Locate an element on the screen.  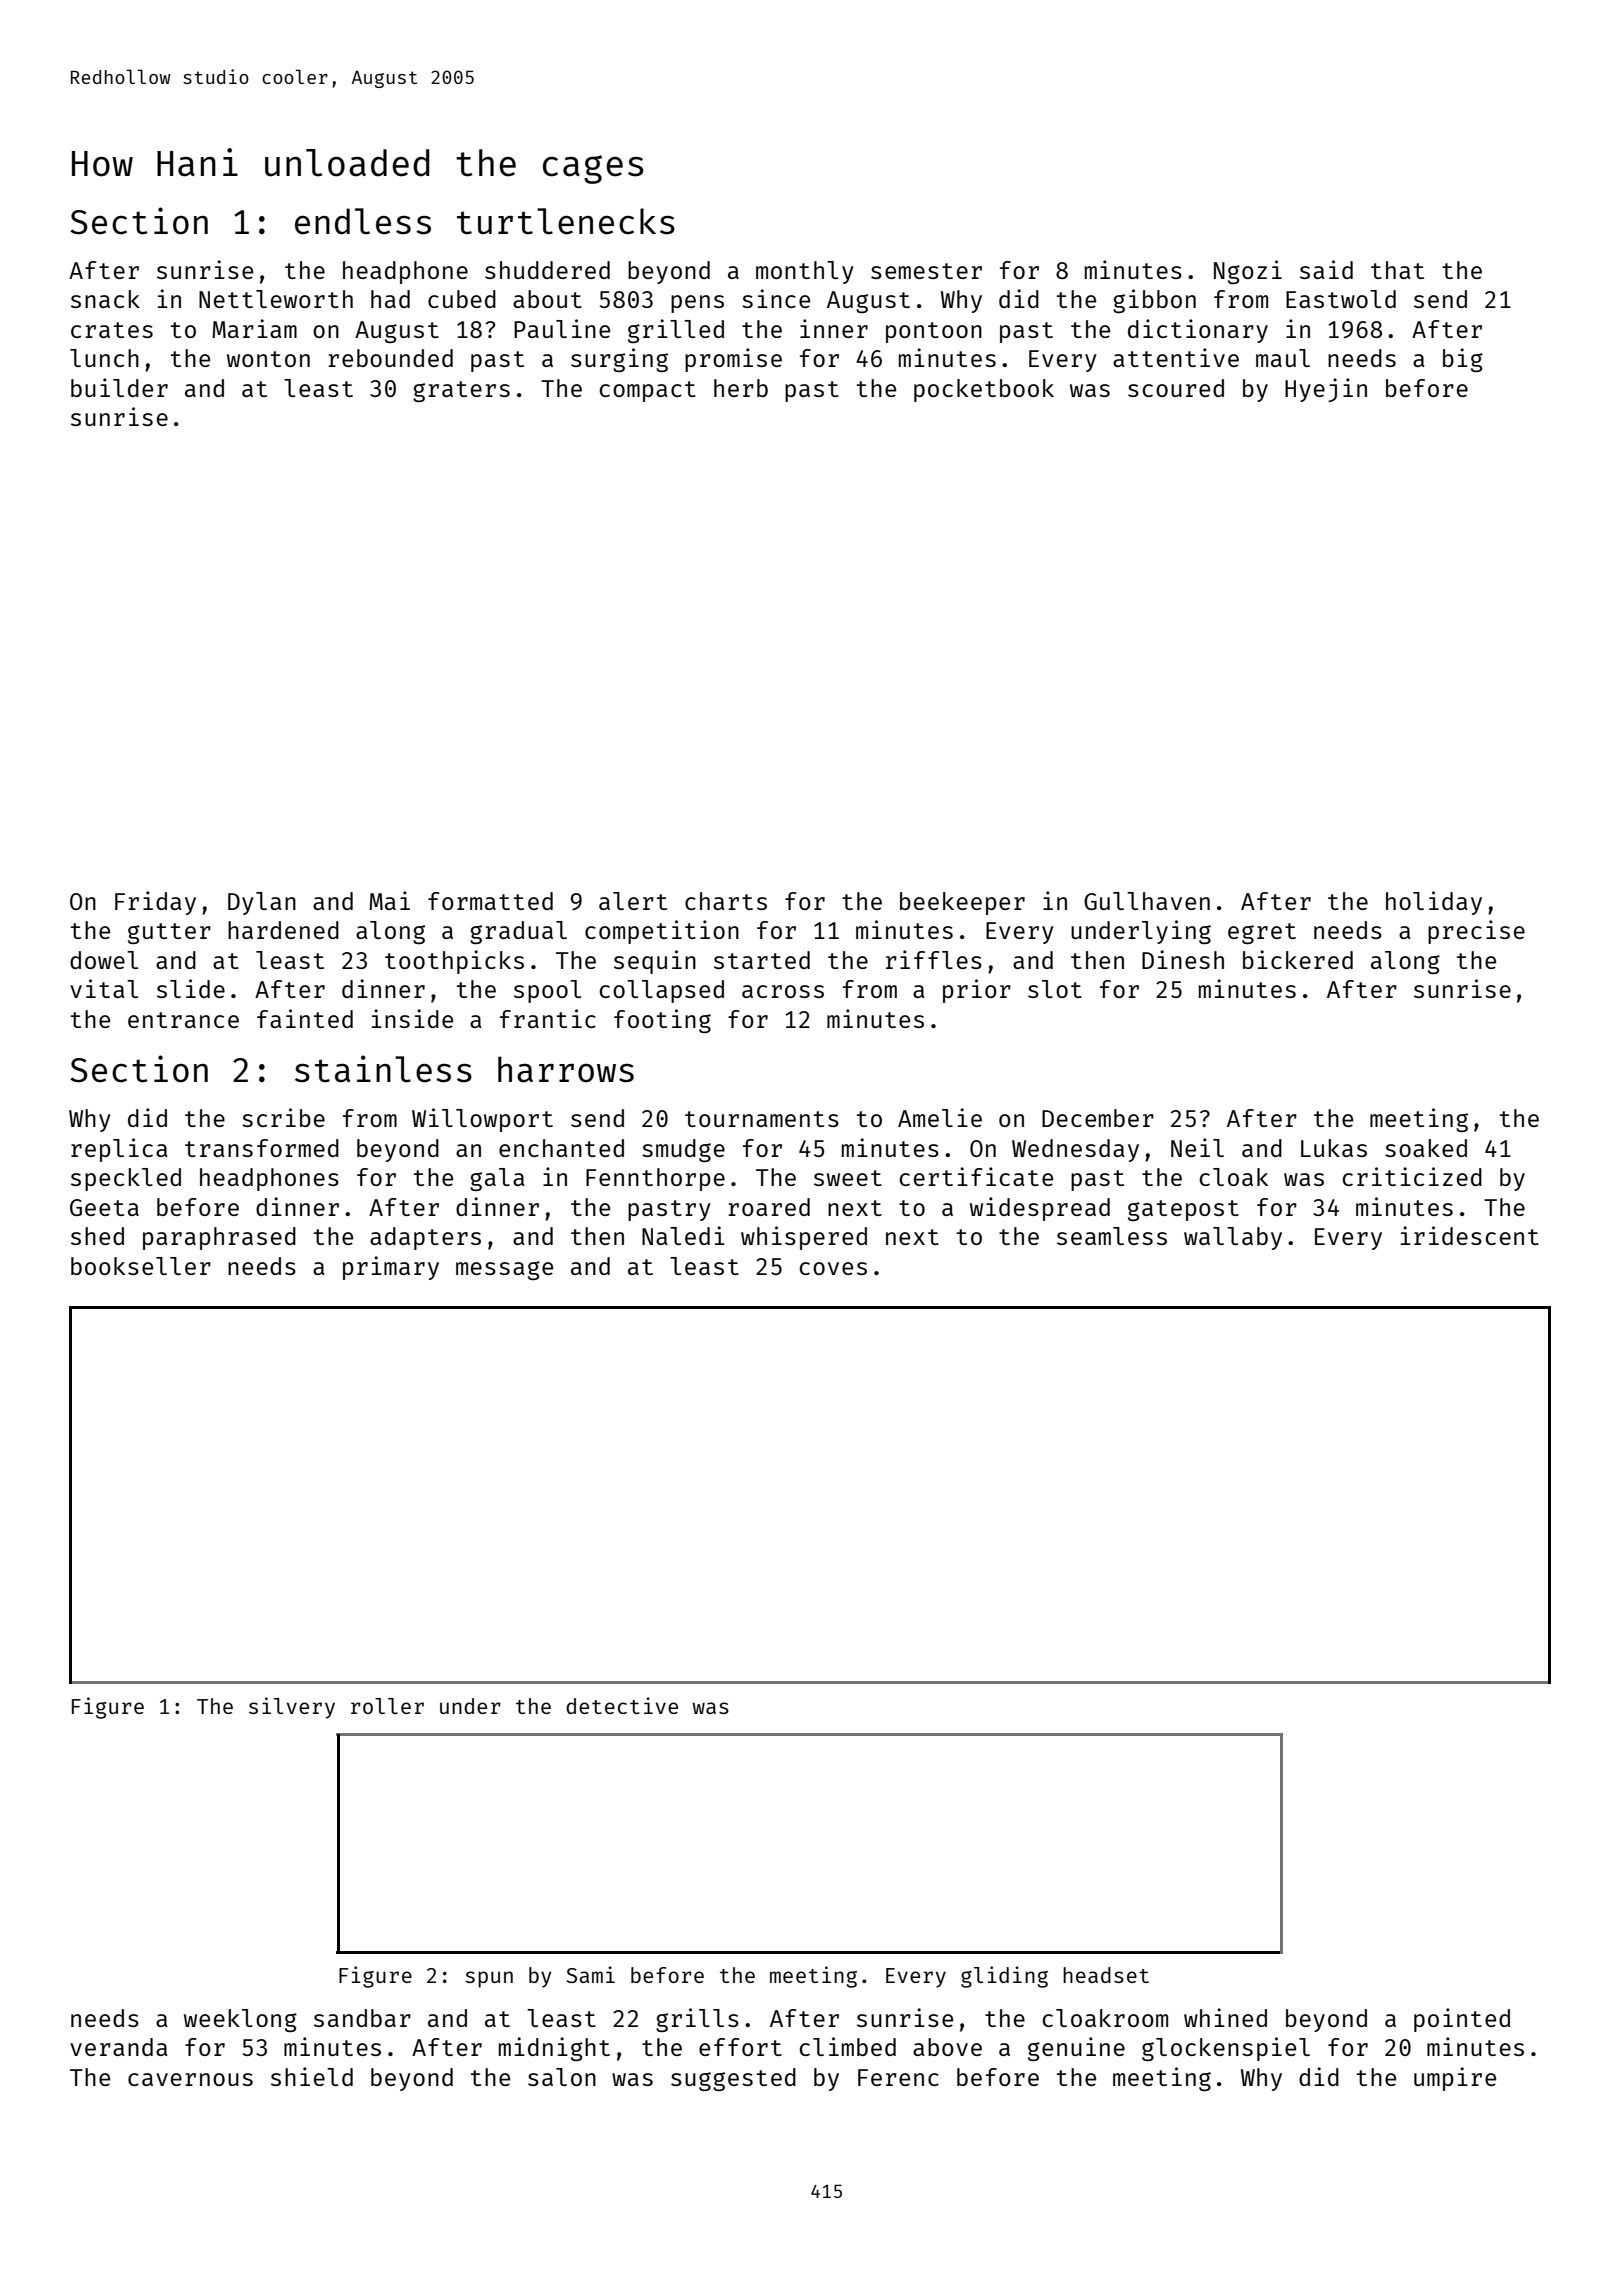
semester is located at coordinates (926, 271).
